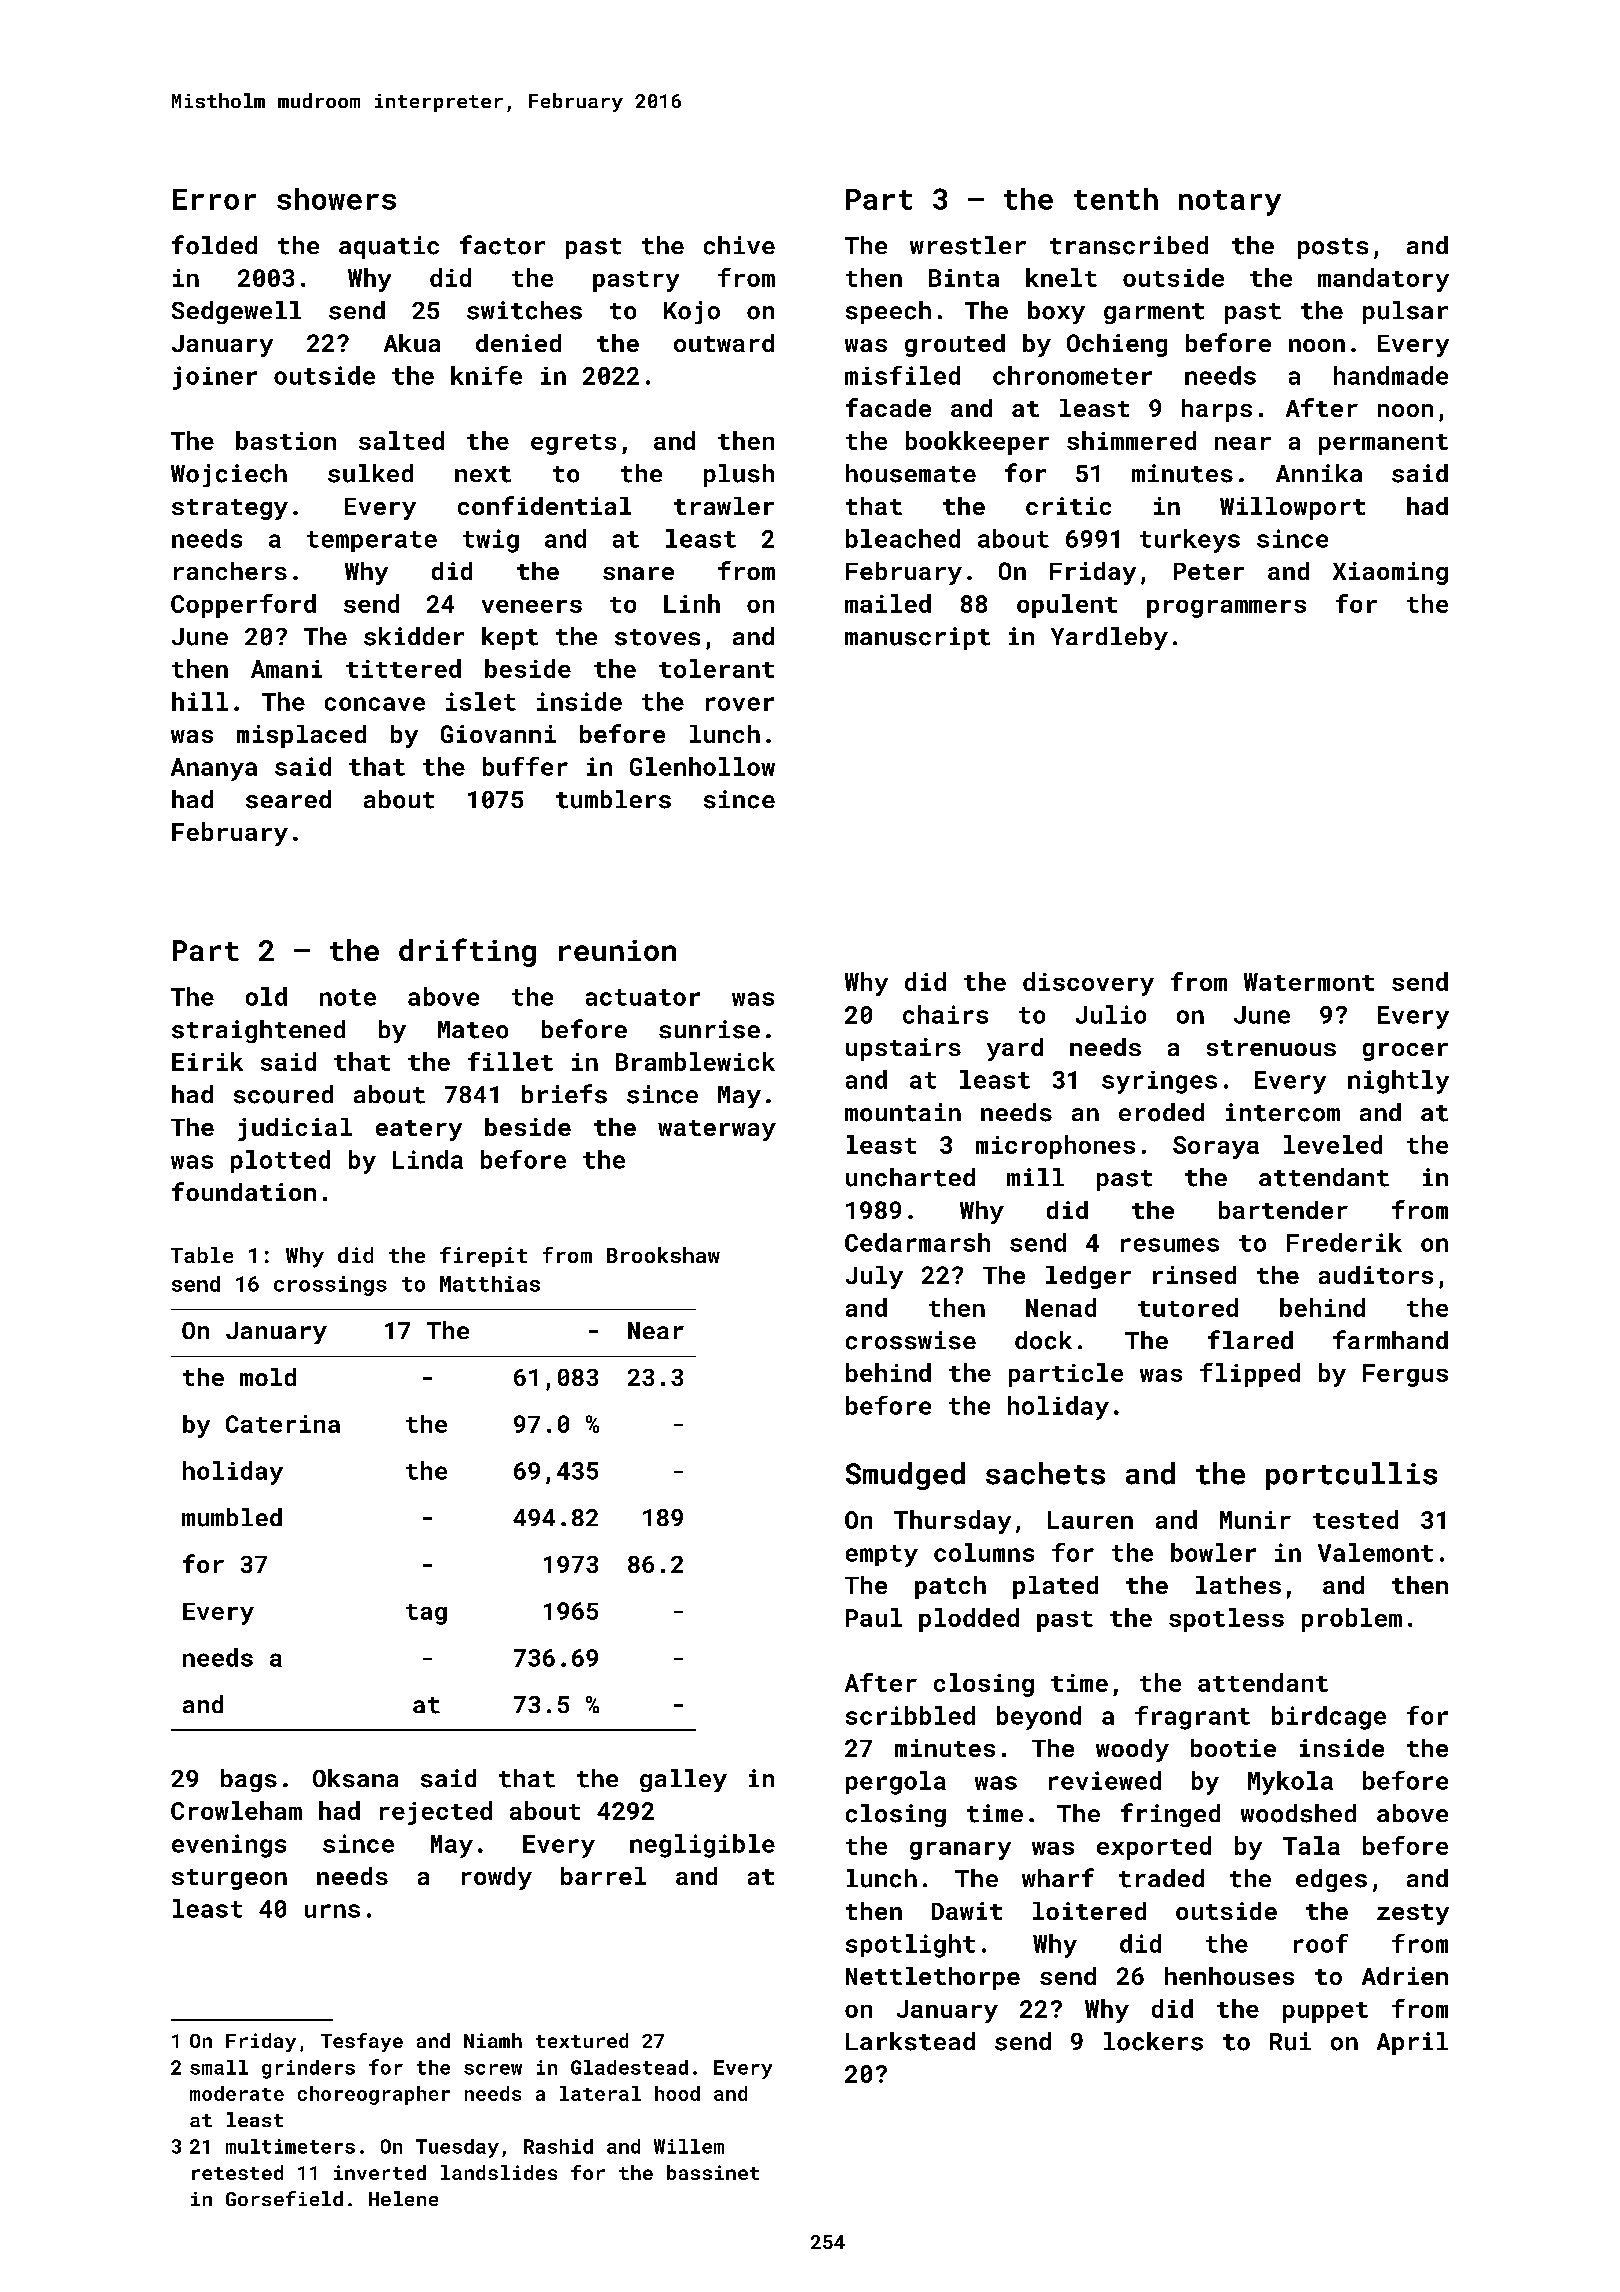  I want to click on housemate, so click(911, 473).
